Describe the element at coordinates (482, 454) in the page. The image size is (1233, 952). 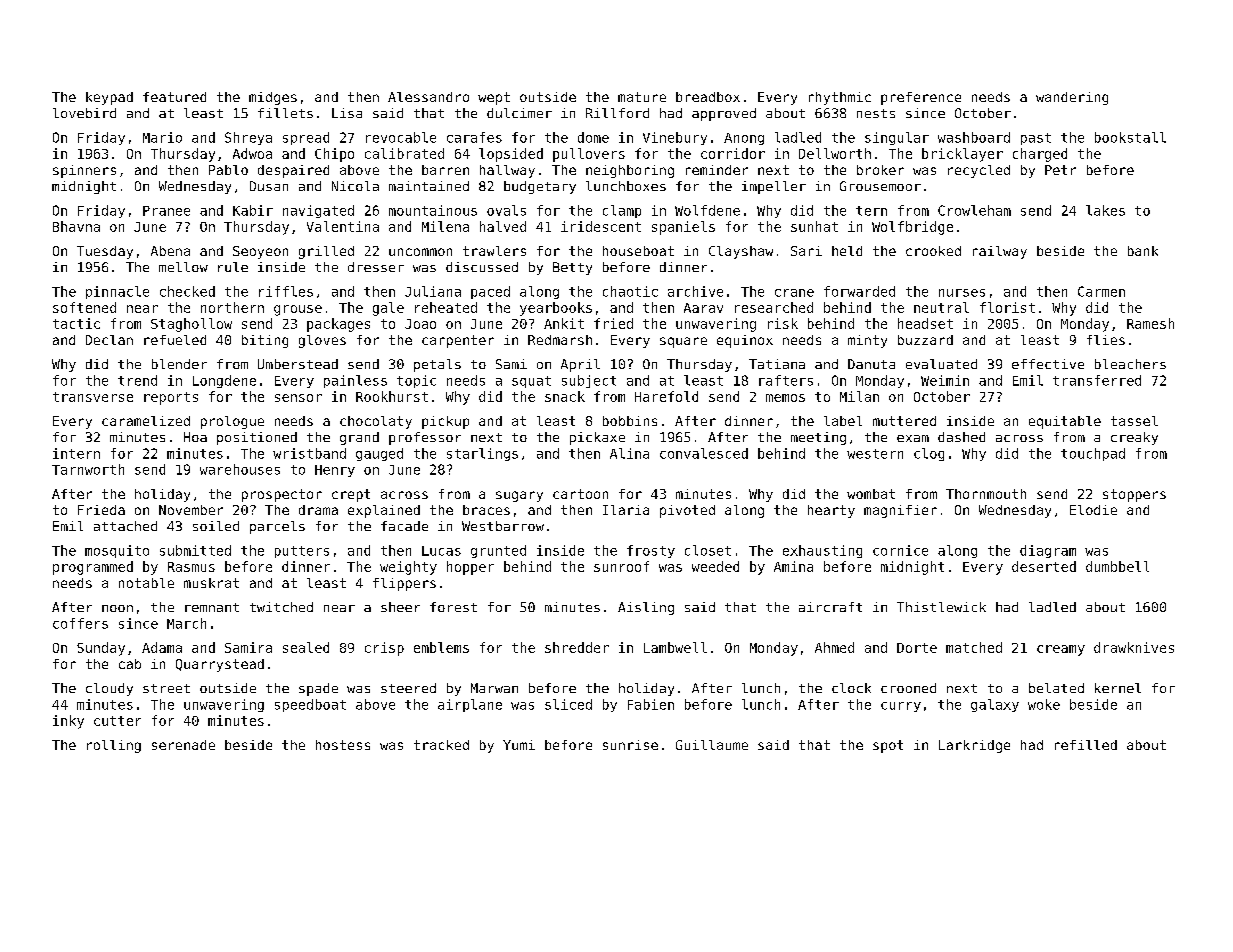
I see `starlings` at that location.
